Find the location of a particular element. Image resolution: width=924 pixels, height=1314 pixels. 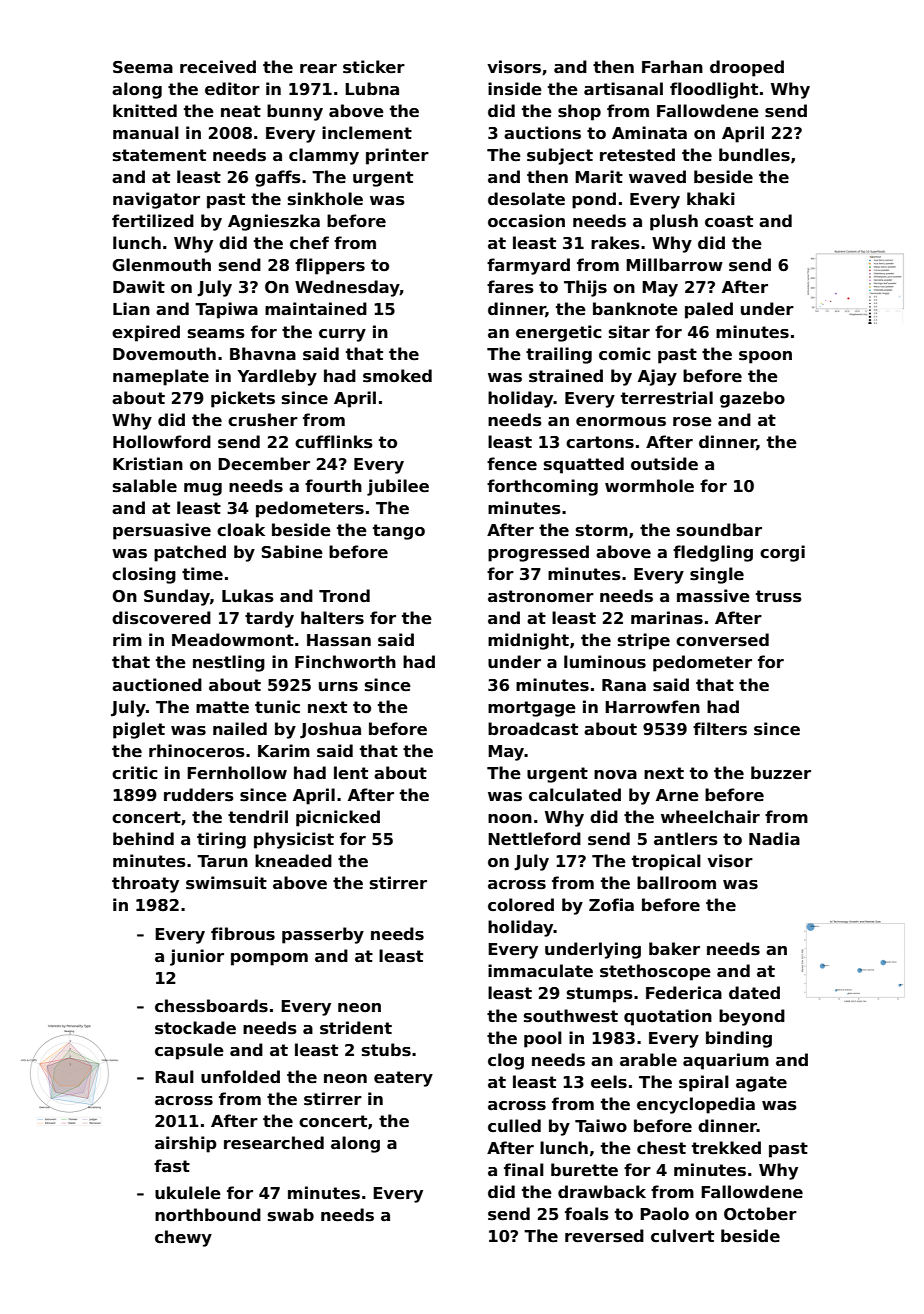

immaculate is located at coordinates (540, 971).
